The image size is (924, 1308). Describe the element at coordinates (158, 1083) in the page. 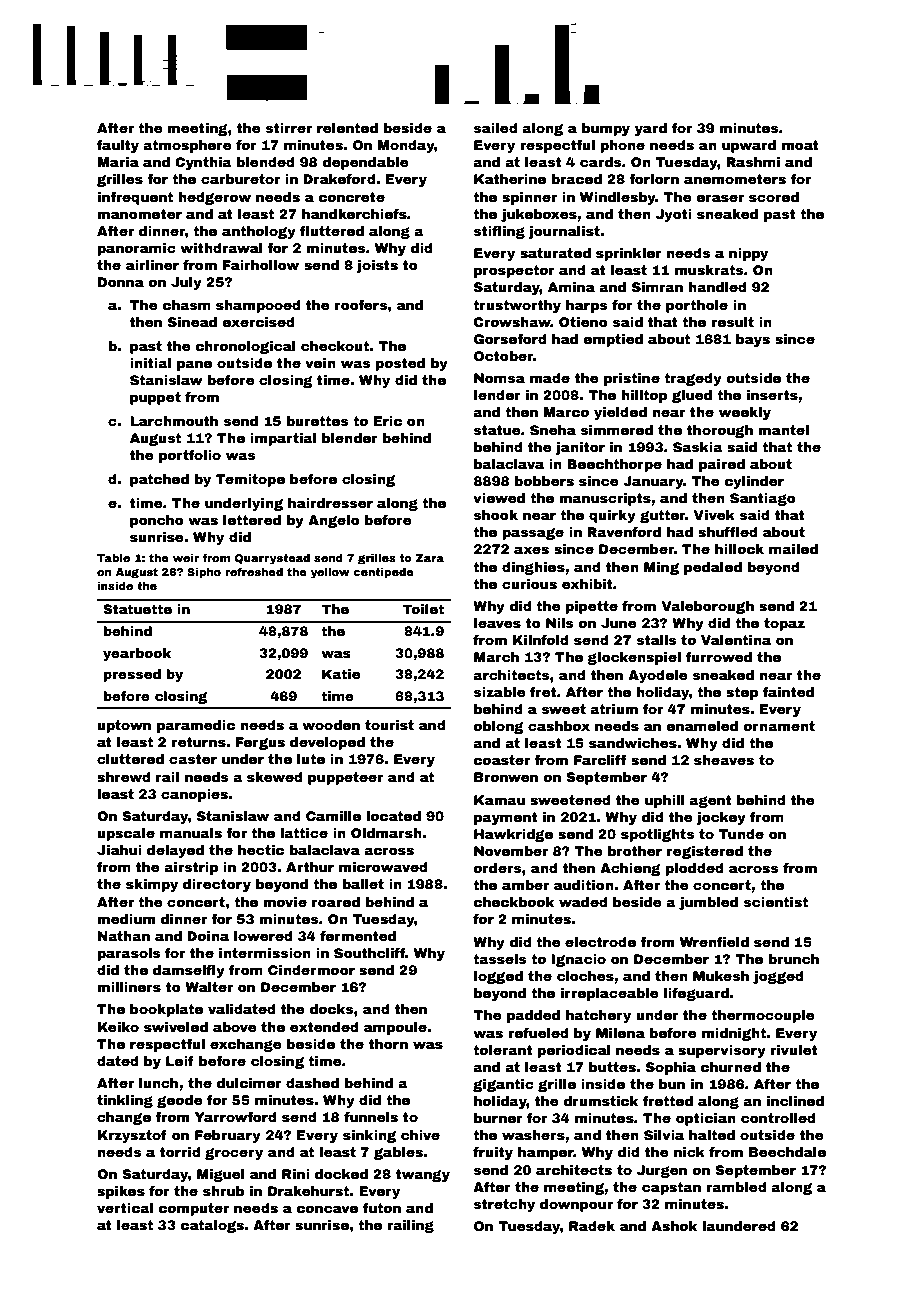

I see `lunch` at that location.
